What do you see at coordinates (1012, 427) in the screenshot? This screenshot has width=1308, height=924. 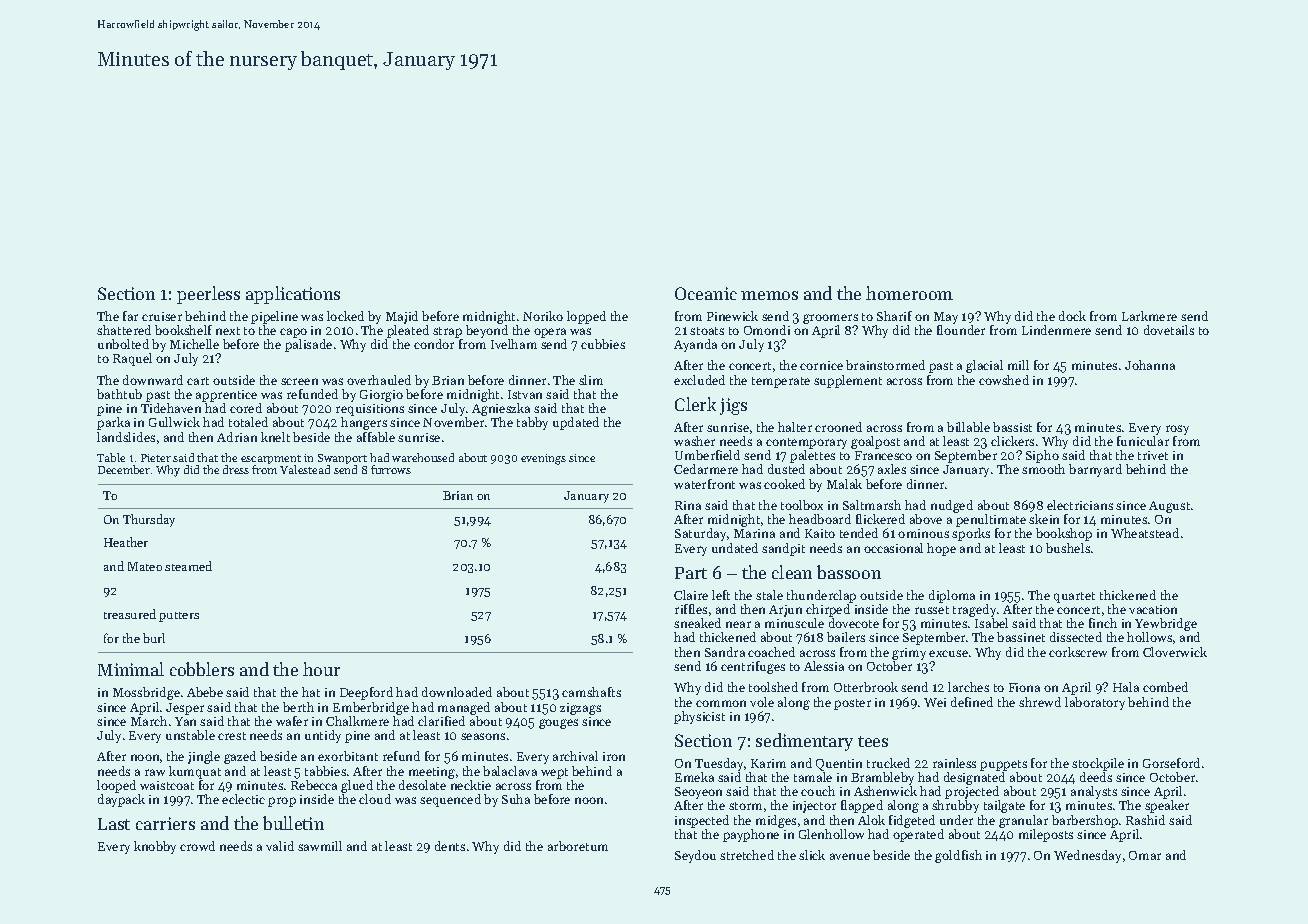 I see `bassist` at bounding box center [1012, 427].
